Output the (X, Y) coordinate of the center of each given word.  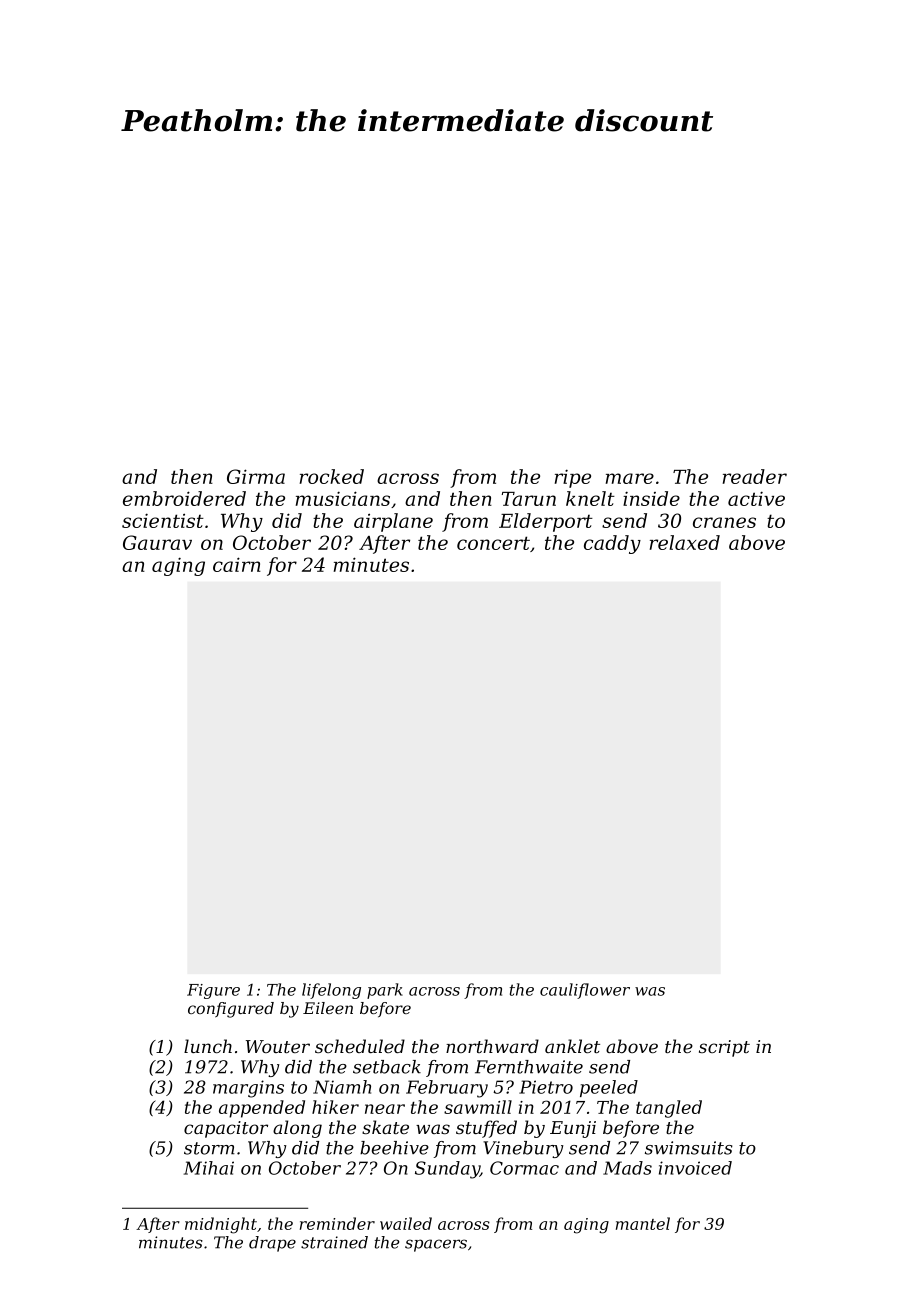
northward (492, 1046)
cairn (237, 564)
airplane (393, 522)
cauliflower (585, 991)
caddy (612, 544)
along (297, 1129)
